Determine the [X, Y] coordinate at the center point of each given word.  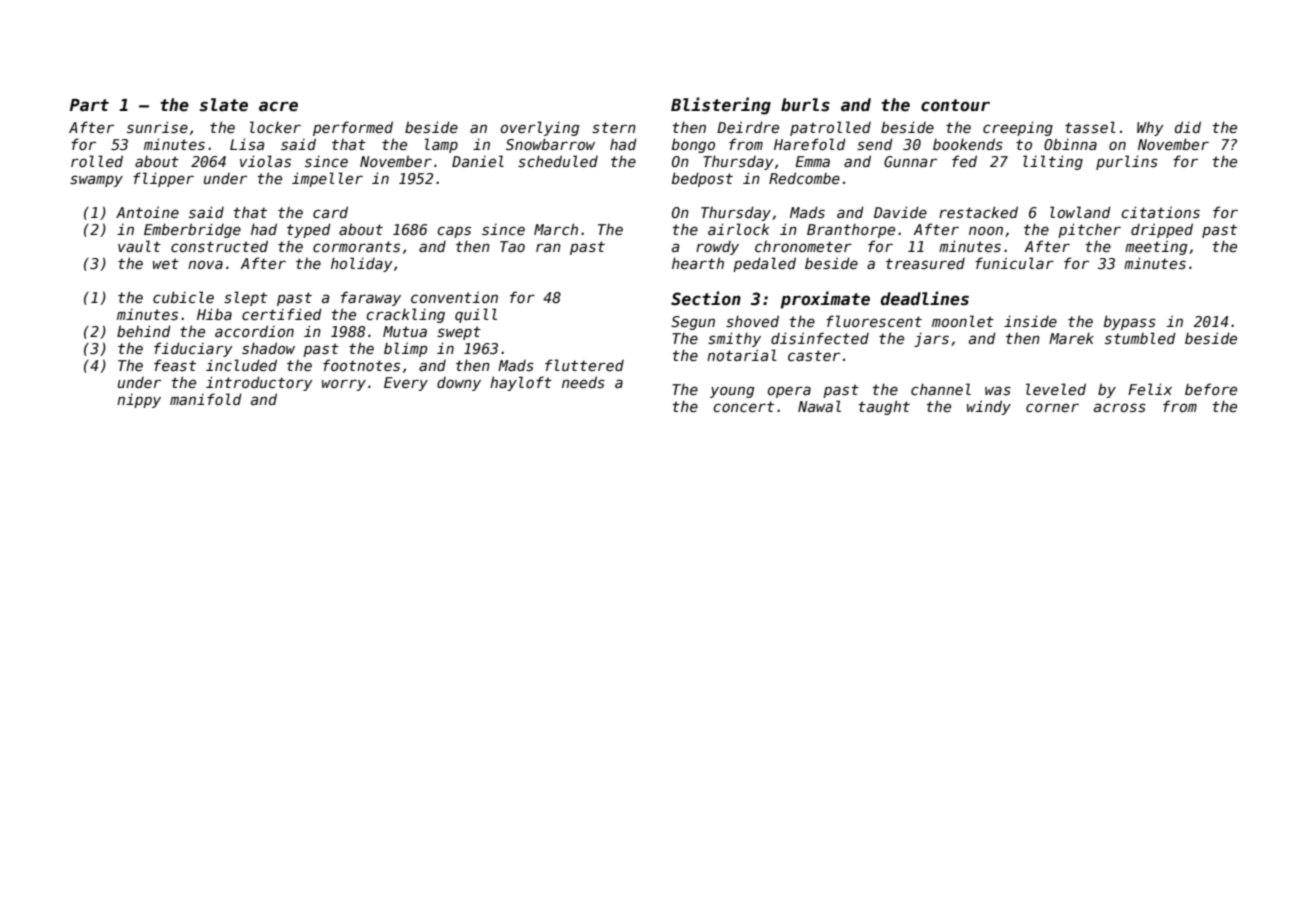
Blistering [721, 106]
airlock [738, 229]
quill [476, 315]
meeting [1156, 247]
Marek [1071, 338]
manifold [206, 399]
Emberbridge [192, 230]
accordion [254, 331]
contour [955, 105]
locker [275, 127]
